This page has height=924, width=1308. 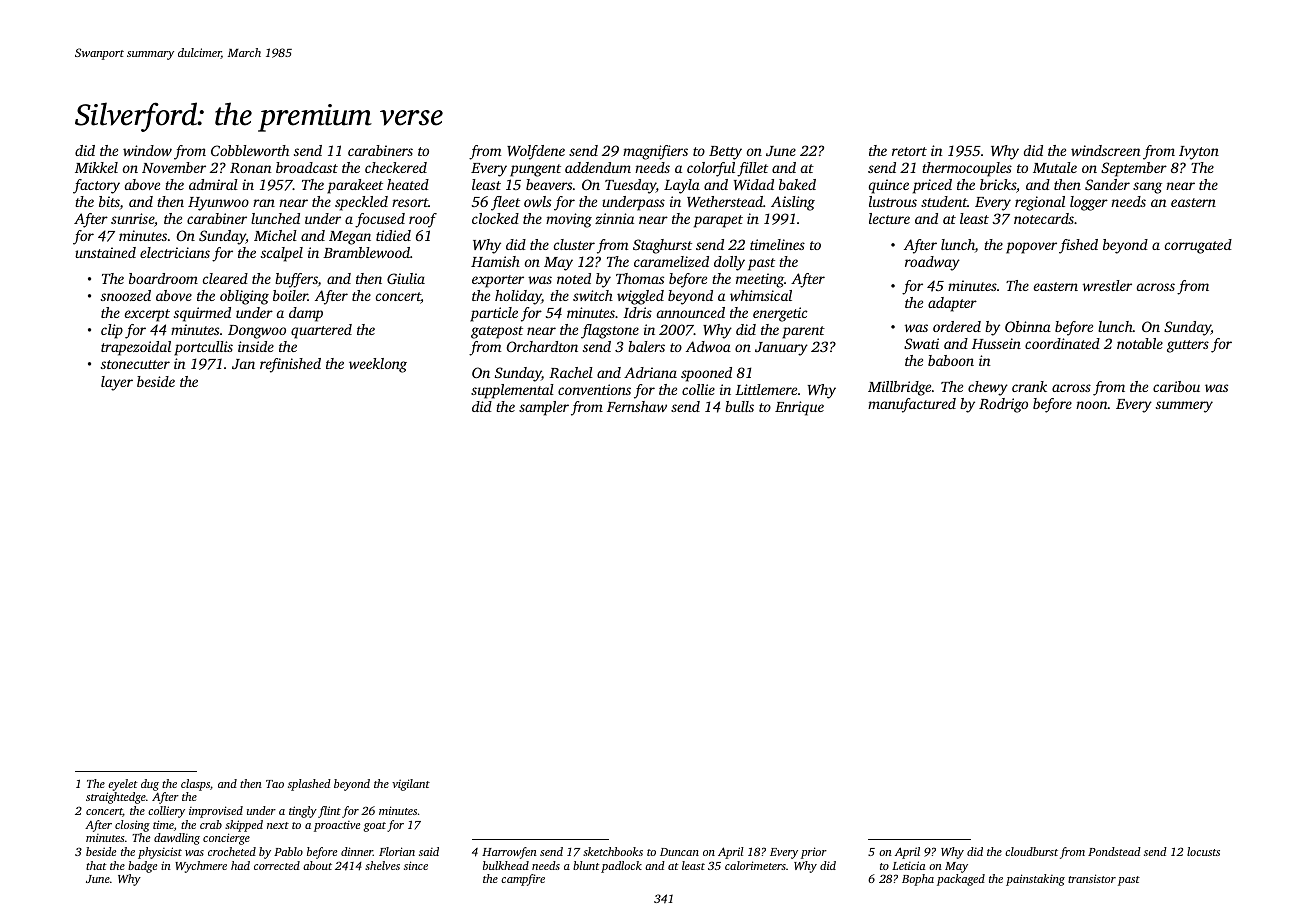 What do you see at coordinates (799, 408) in the page?
I see `Enrique` at bounding box center [799, 408].
